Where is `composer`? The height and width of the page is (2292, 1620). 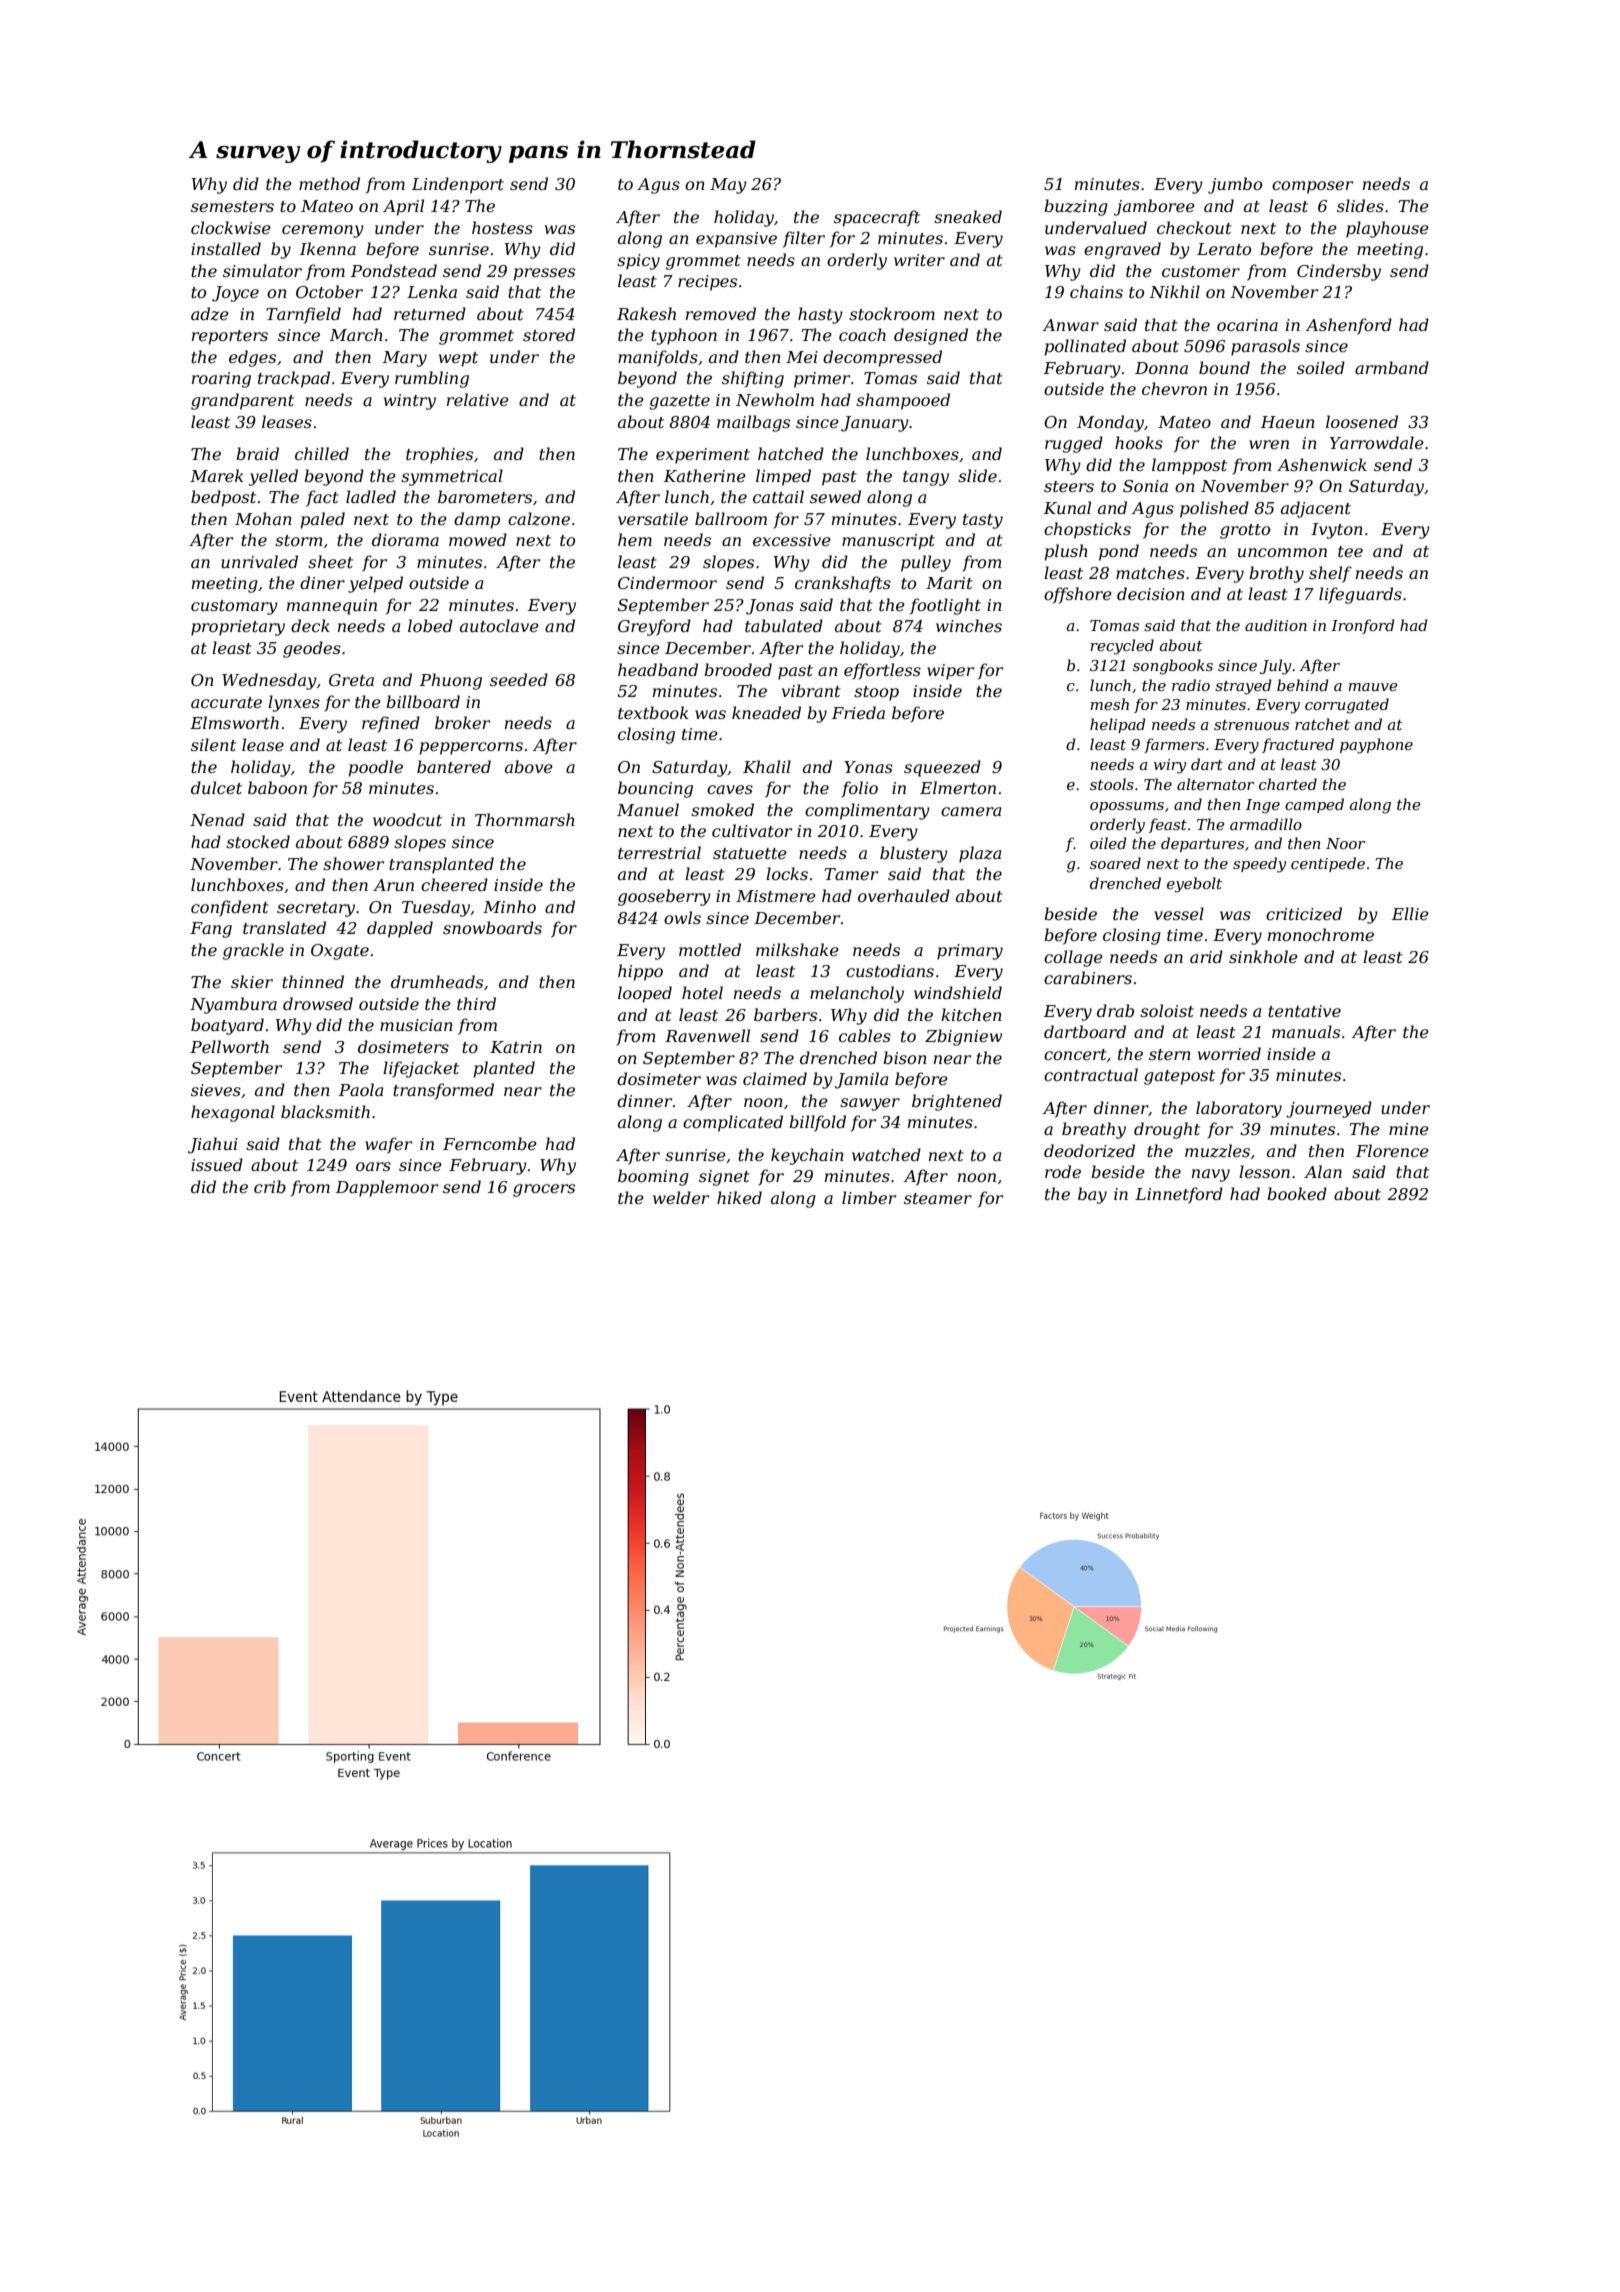
composer is located at coordinates (1312, 187).
